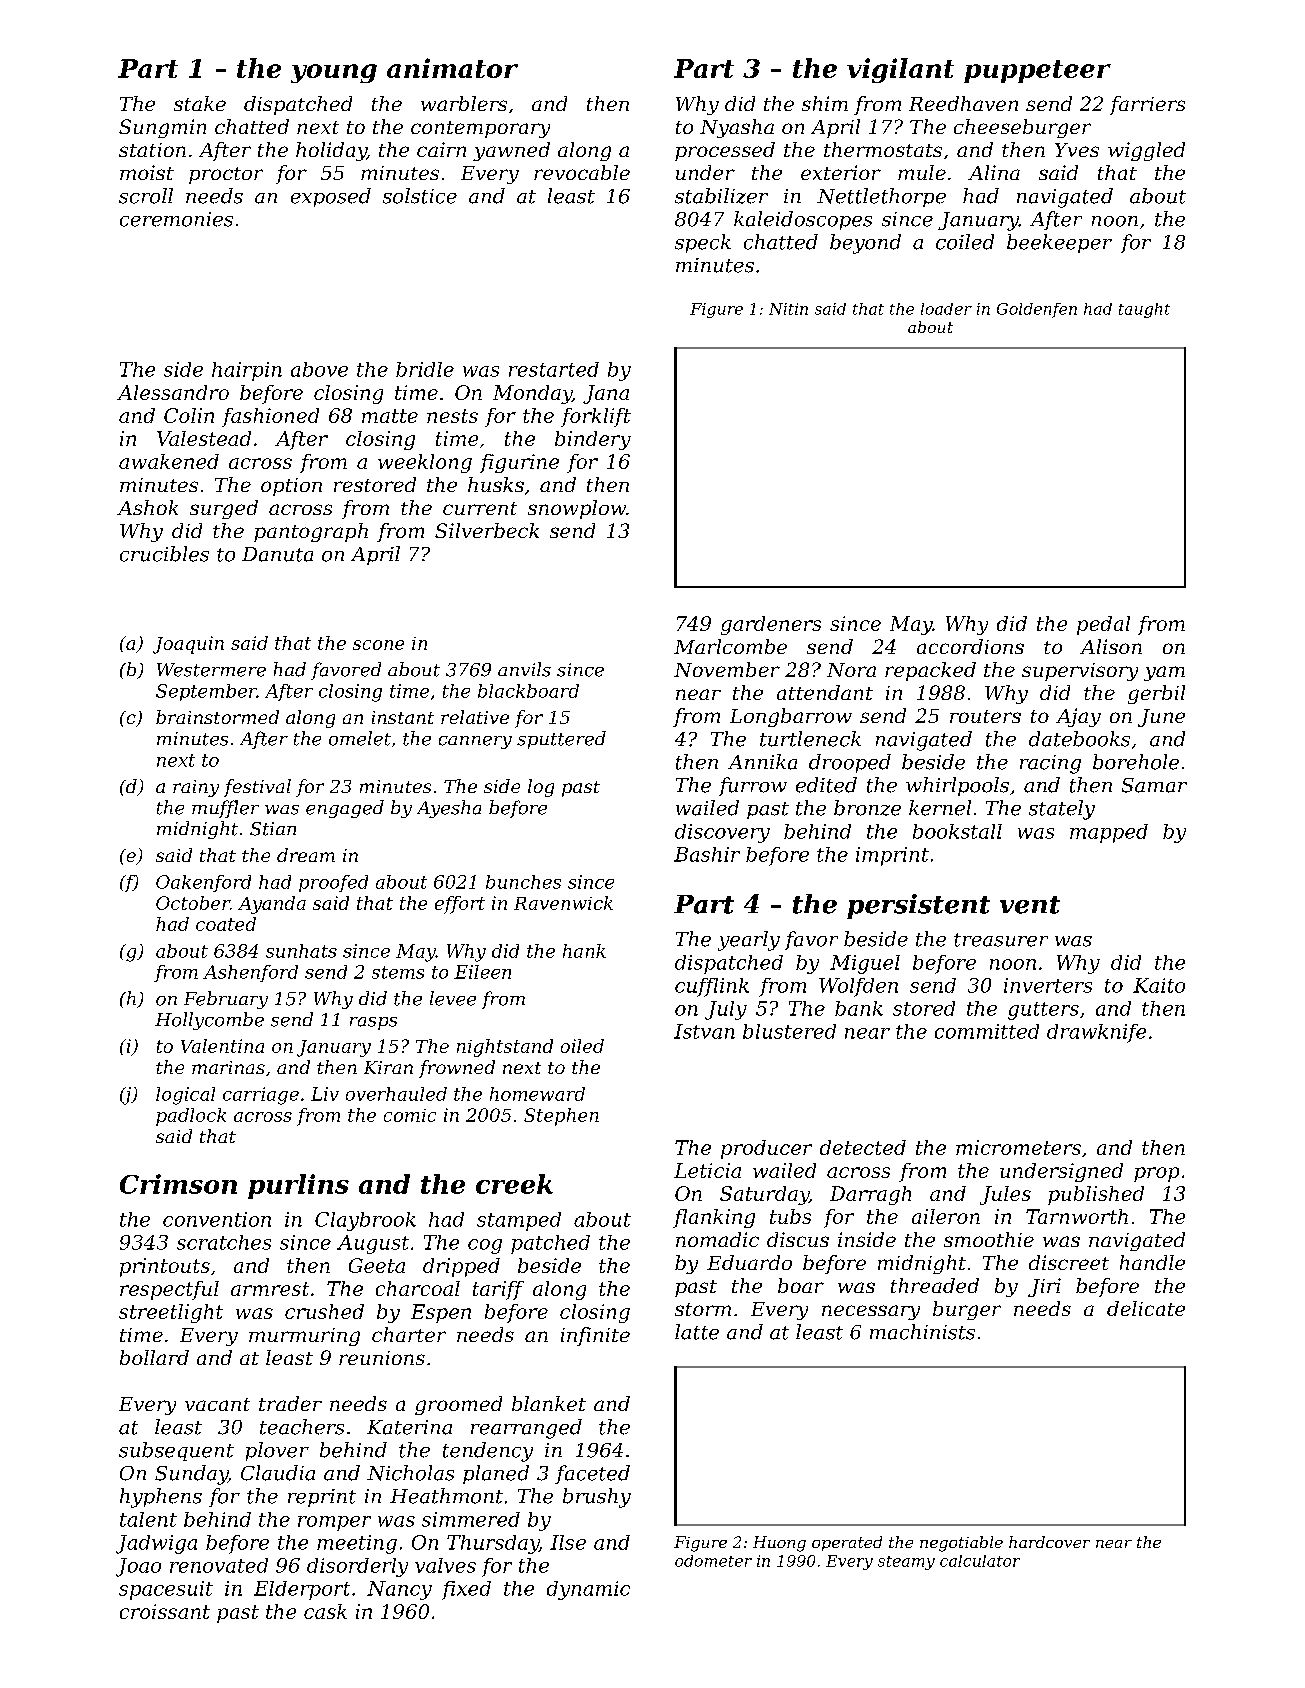 The image size is (1305, 1688). Describe the element at coordinates (219, 1565) in the screenshot. I see `renovated` at that location.
